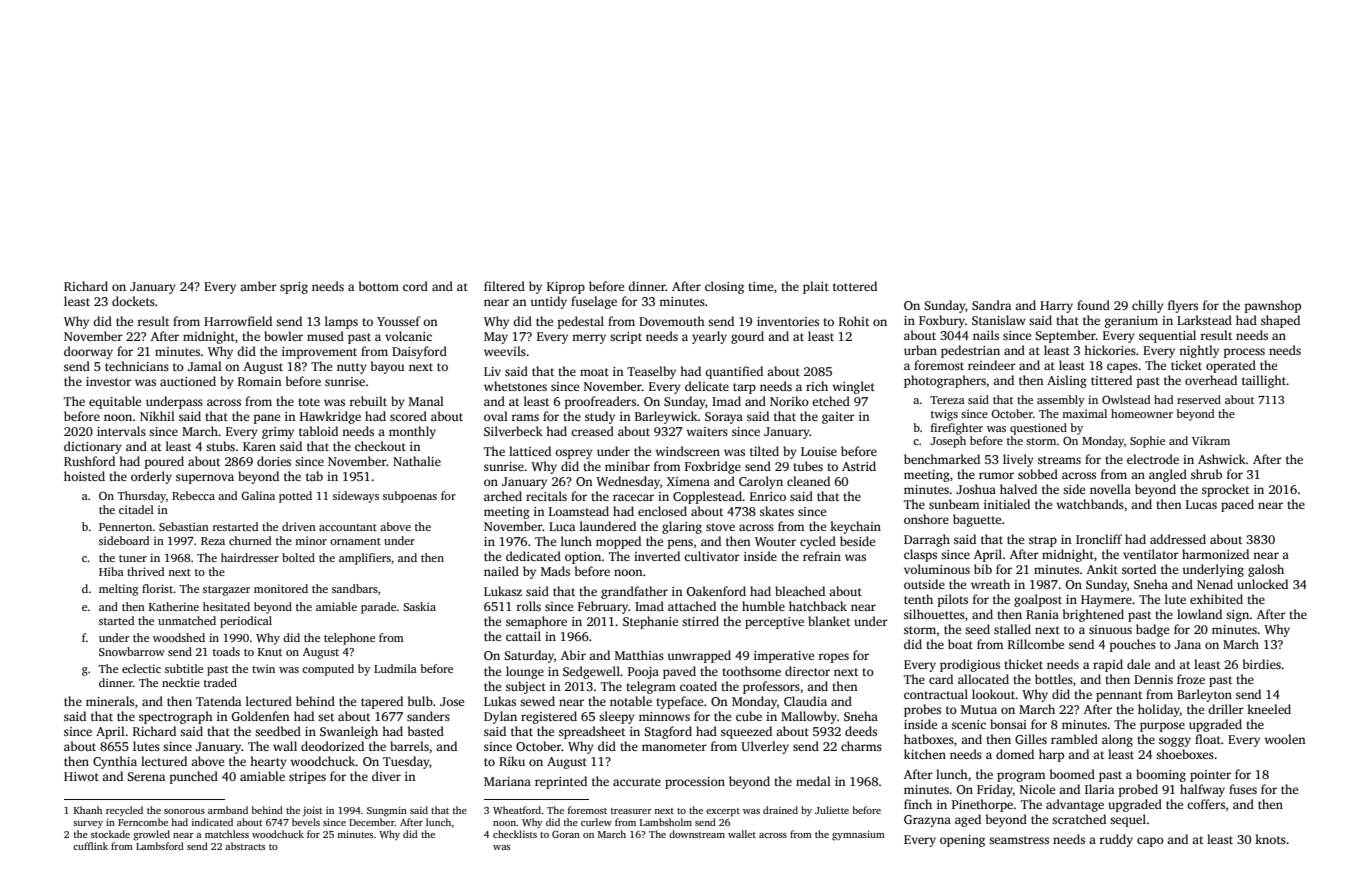  I want to click on mopped, so click(618, 542).
